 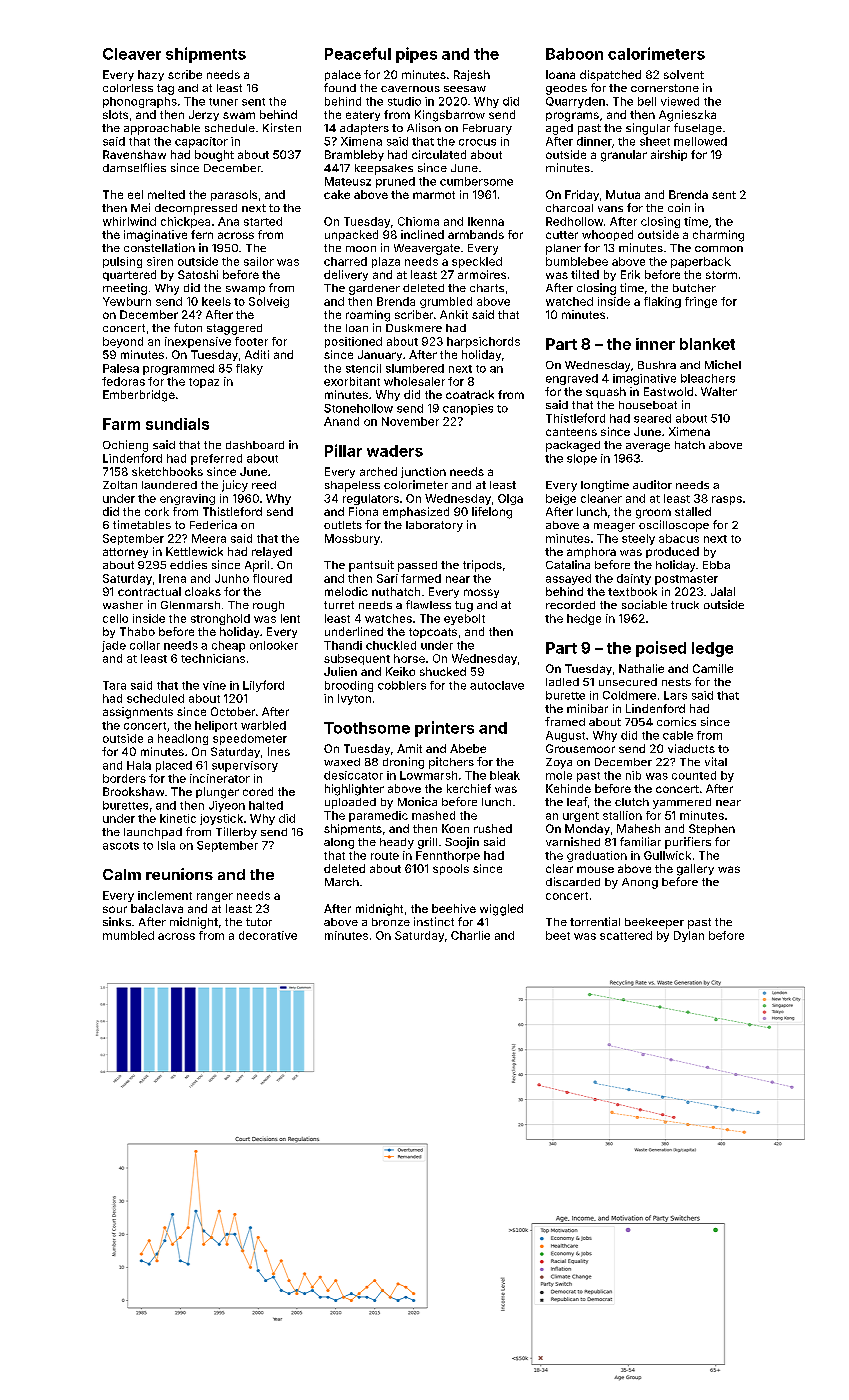 I want to click on Satoshi, so click(x=198, y=274).
